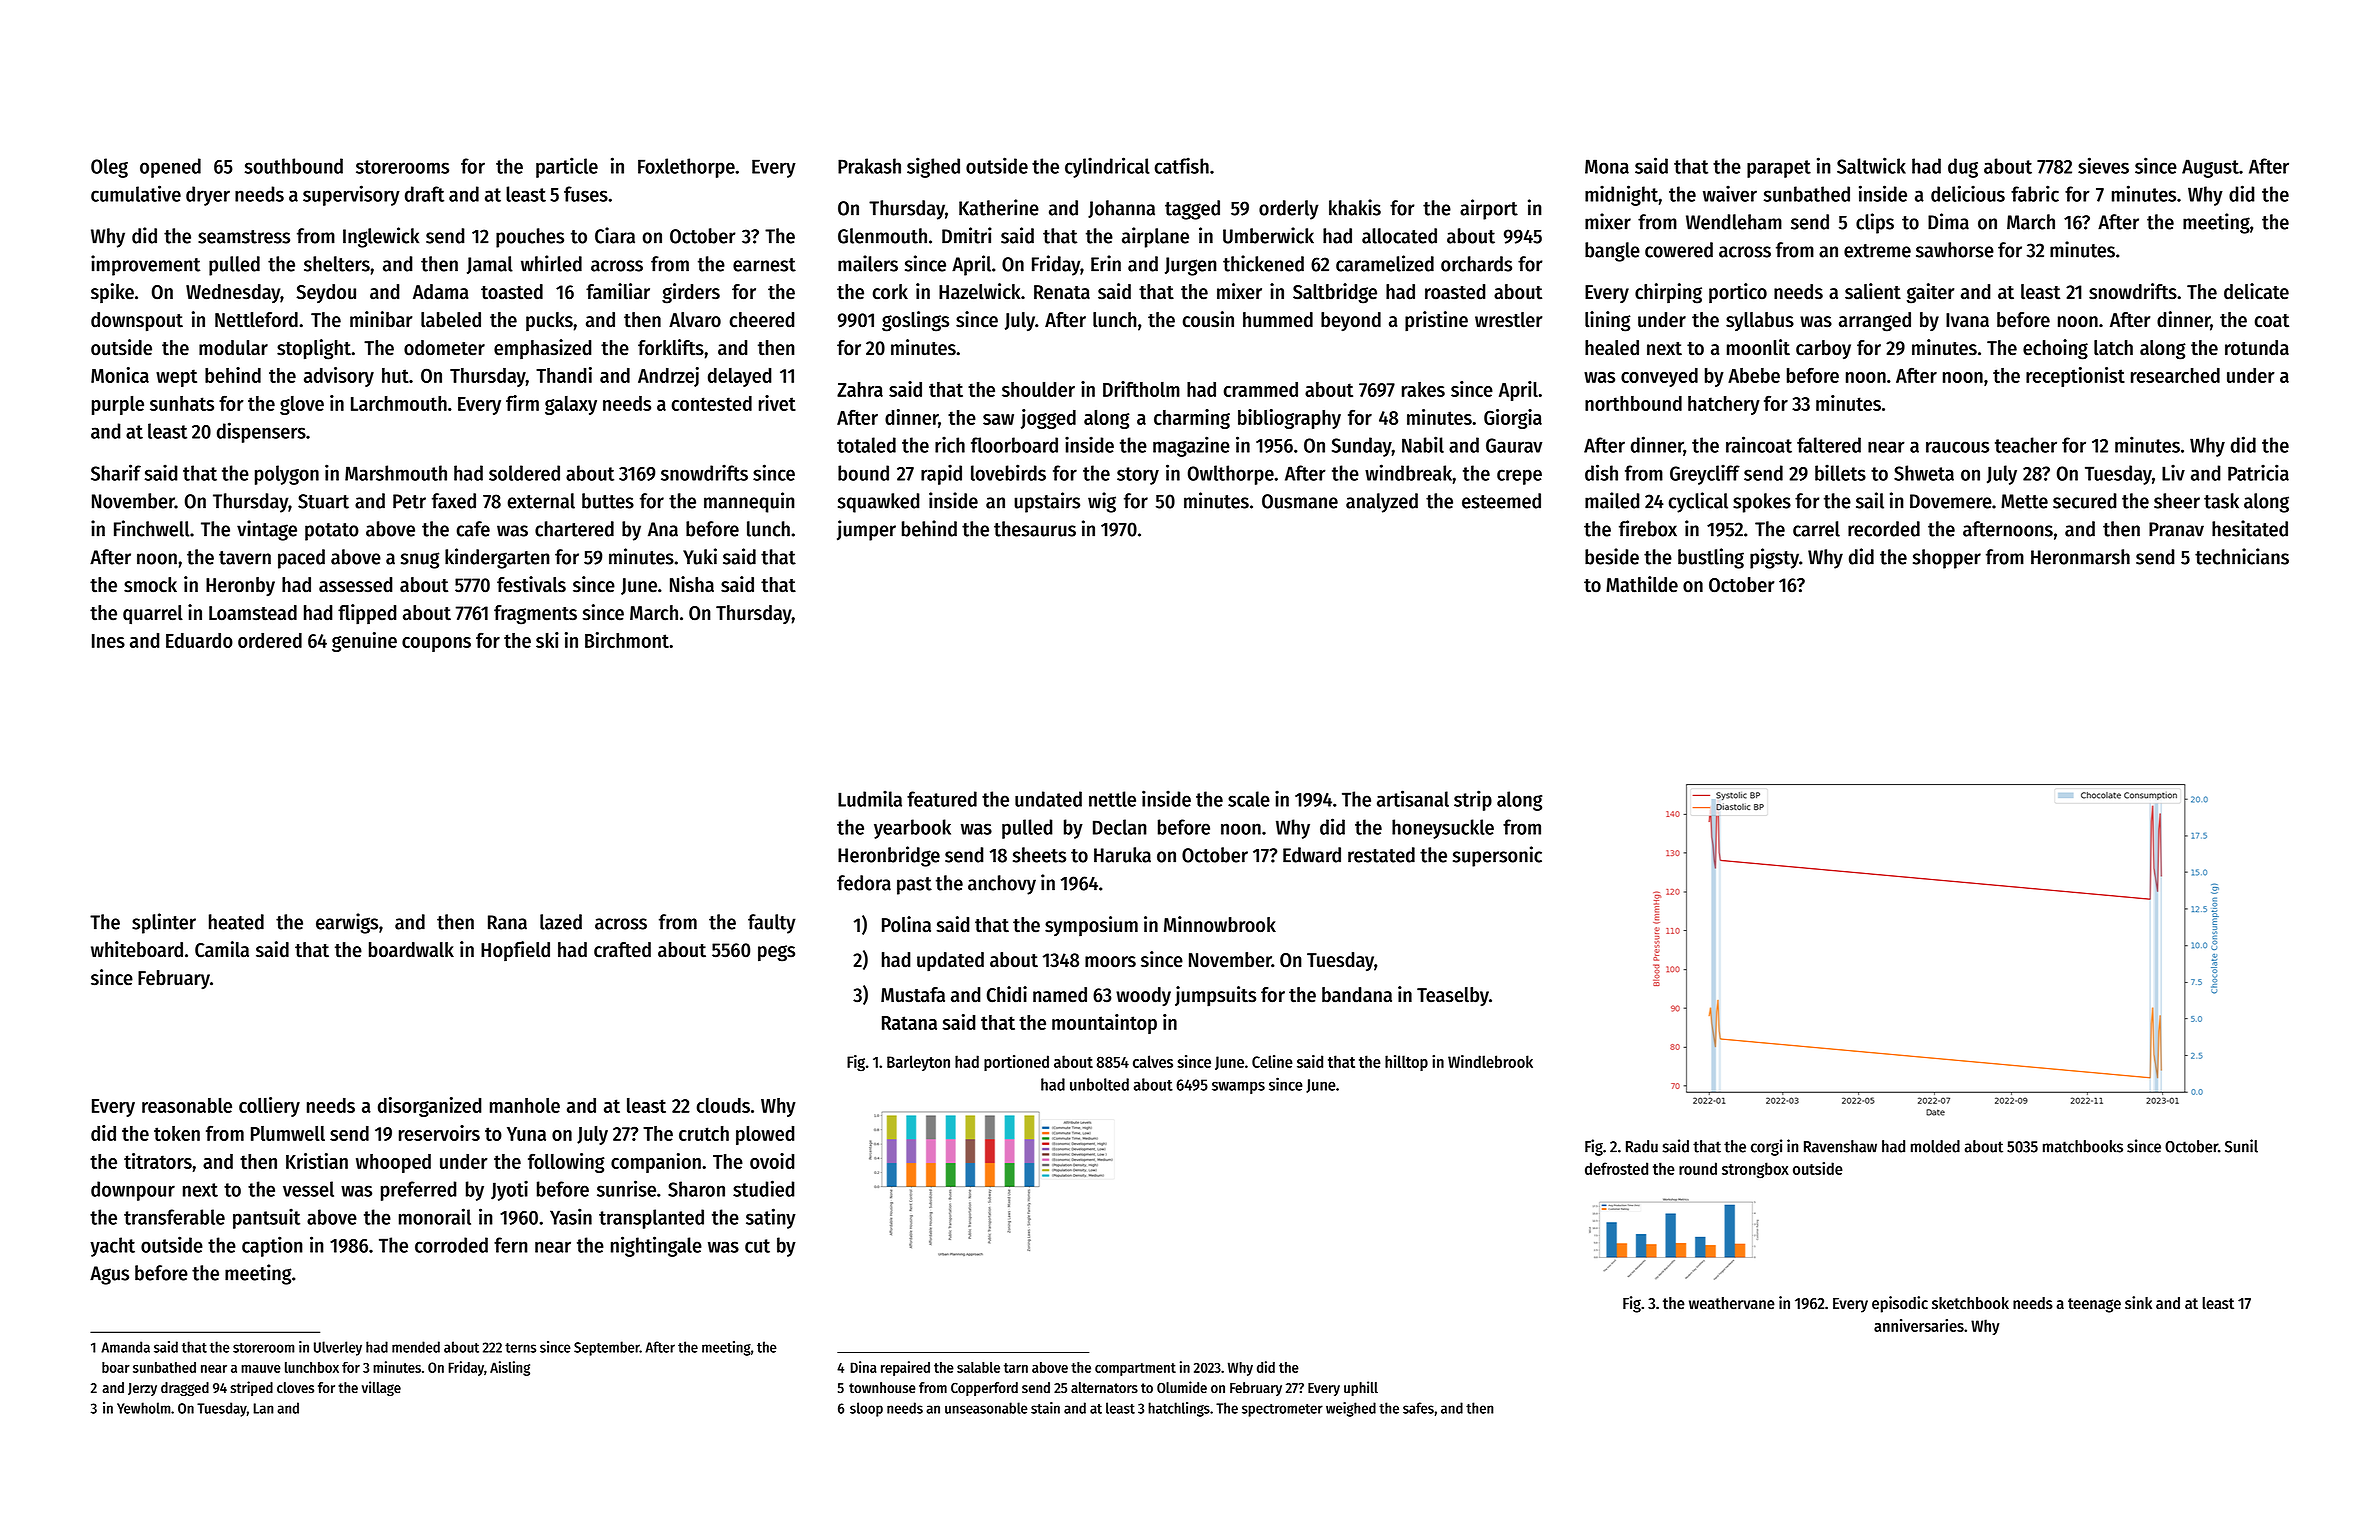 This image has width=2380, height=1540. What do you see at coordinates (1038, 389) in the image?
I see `shoulder` at bounding box center [1038, 389].
